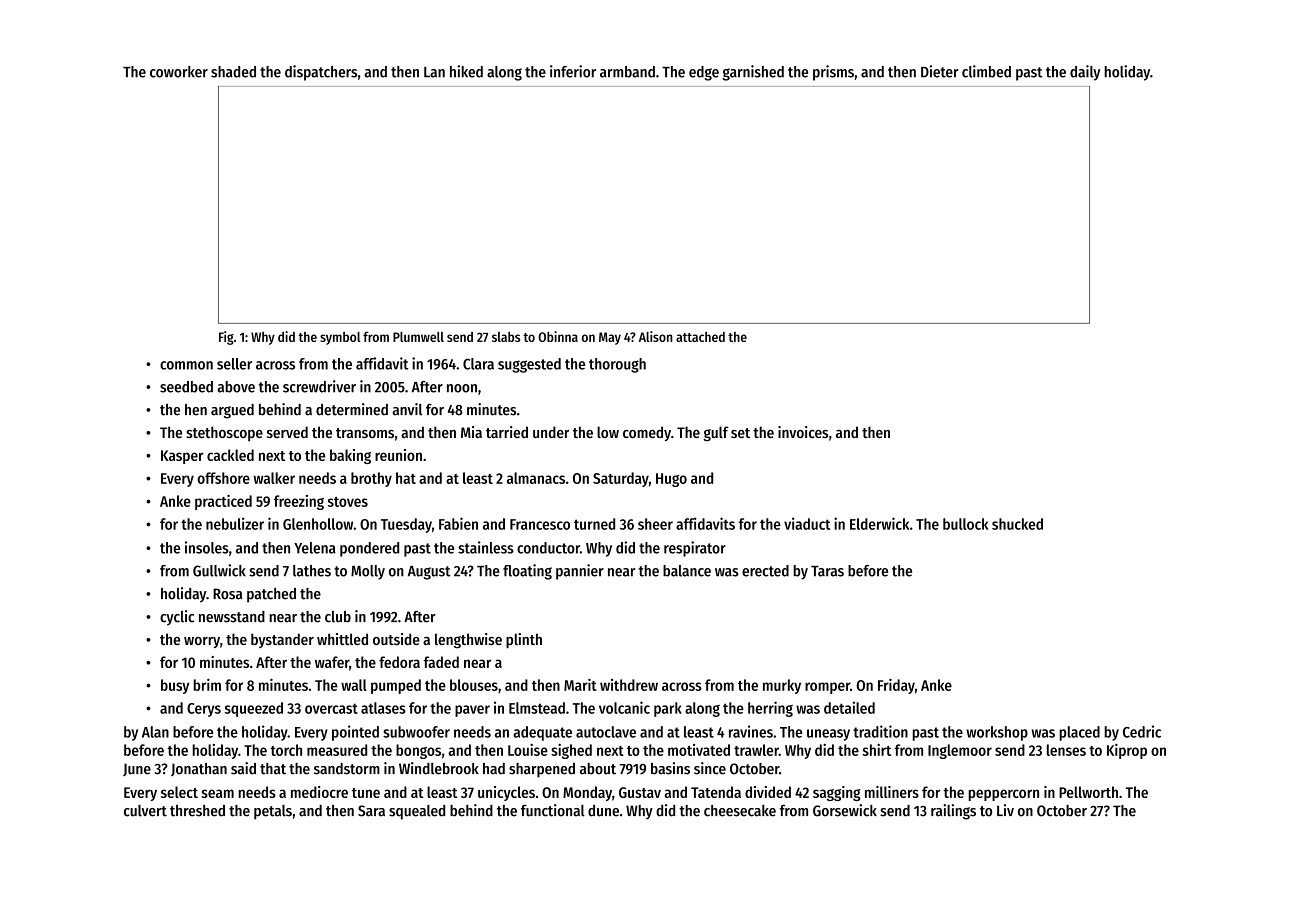  Describe the element at coordinates (647, 433) in the screenshot. I see `comedy` at that location.
